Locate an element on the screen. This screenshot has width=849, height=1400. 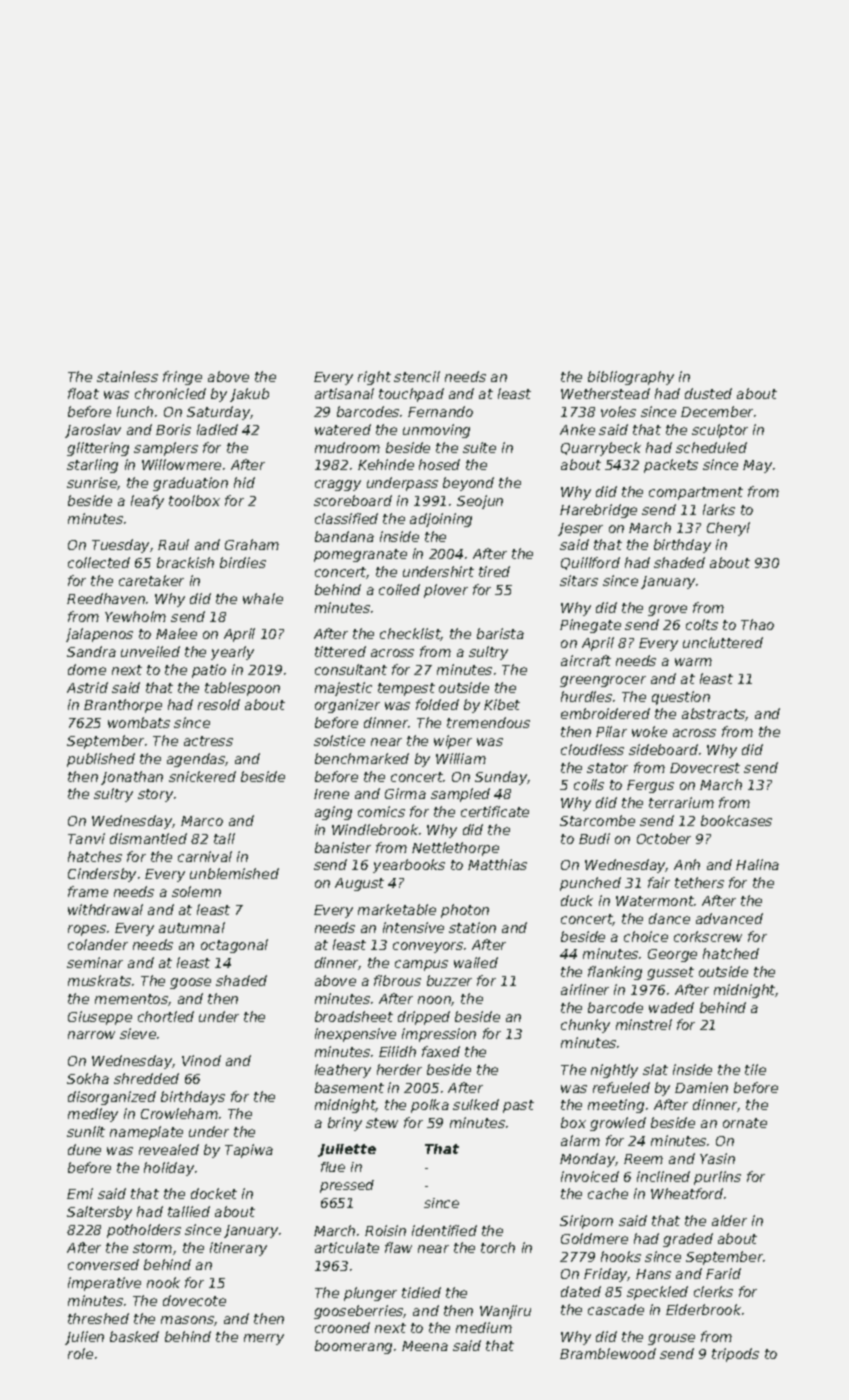
Bramblewood is located at coordinates (608, 1353).
